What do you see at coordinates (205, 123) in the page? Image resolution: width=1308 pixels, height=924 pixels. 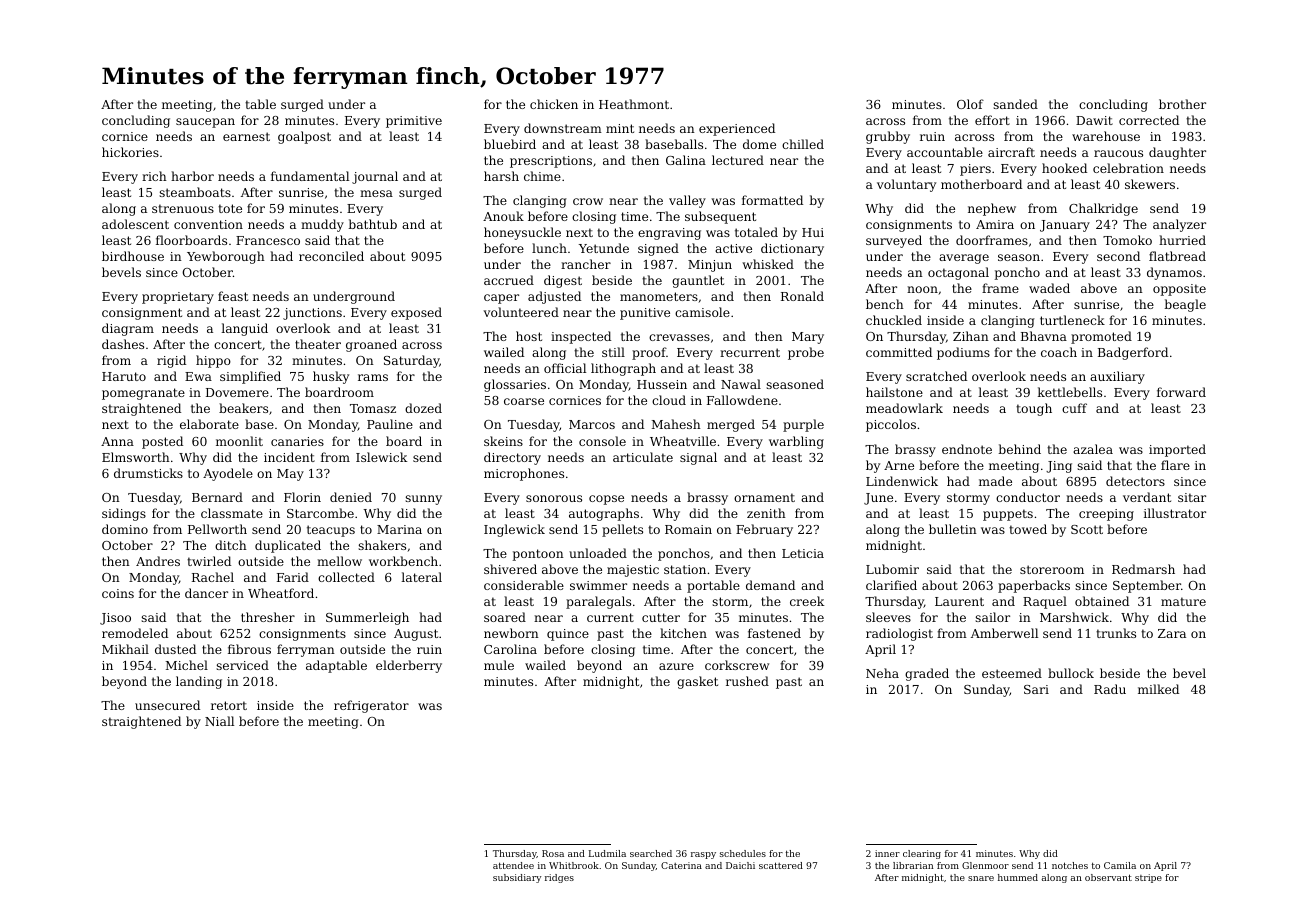 I see `saucepan` at bounding box center [205, 123].
